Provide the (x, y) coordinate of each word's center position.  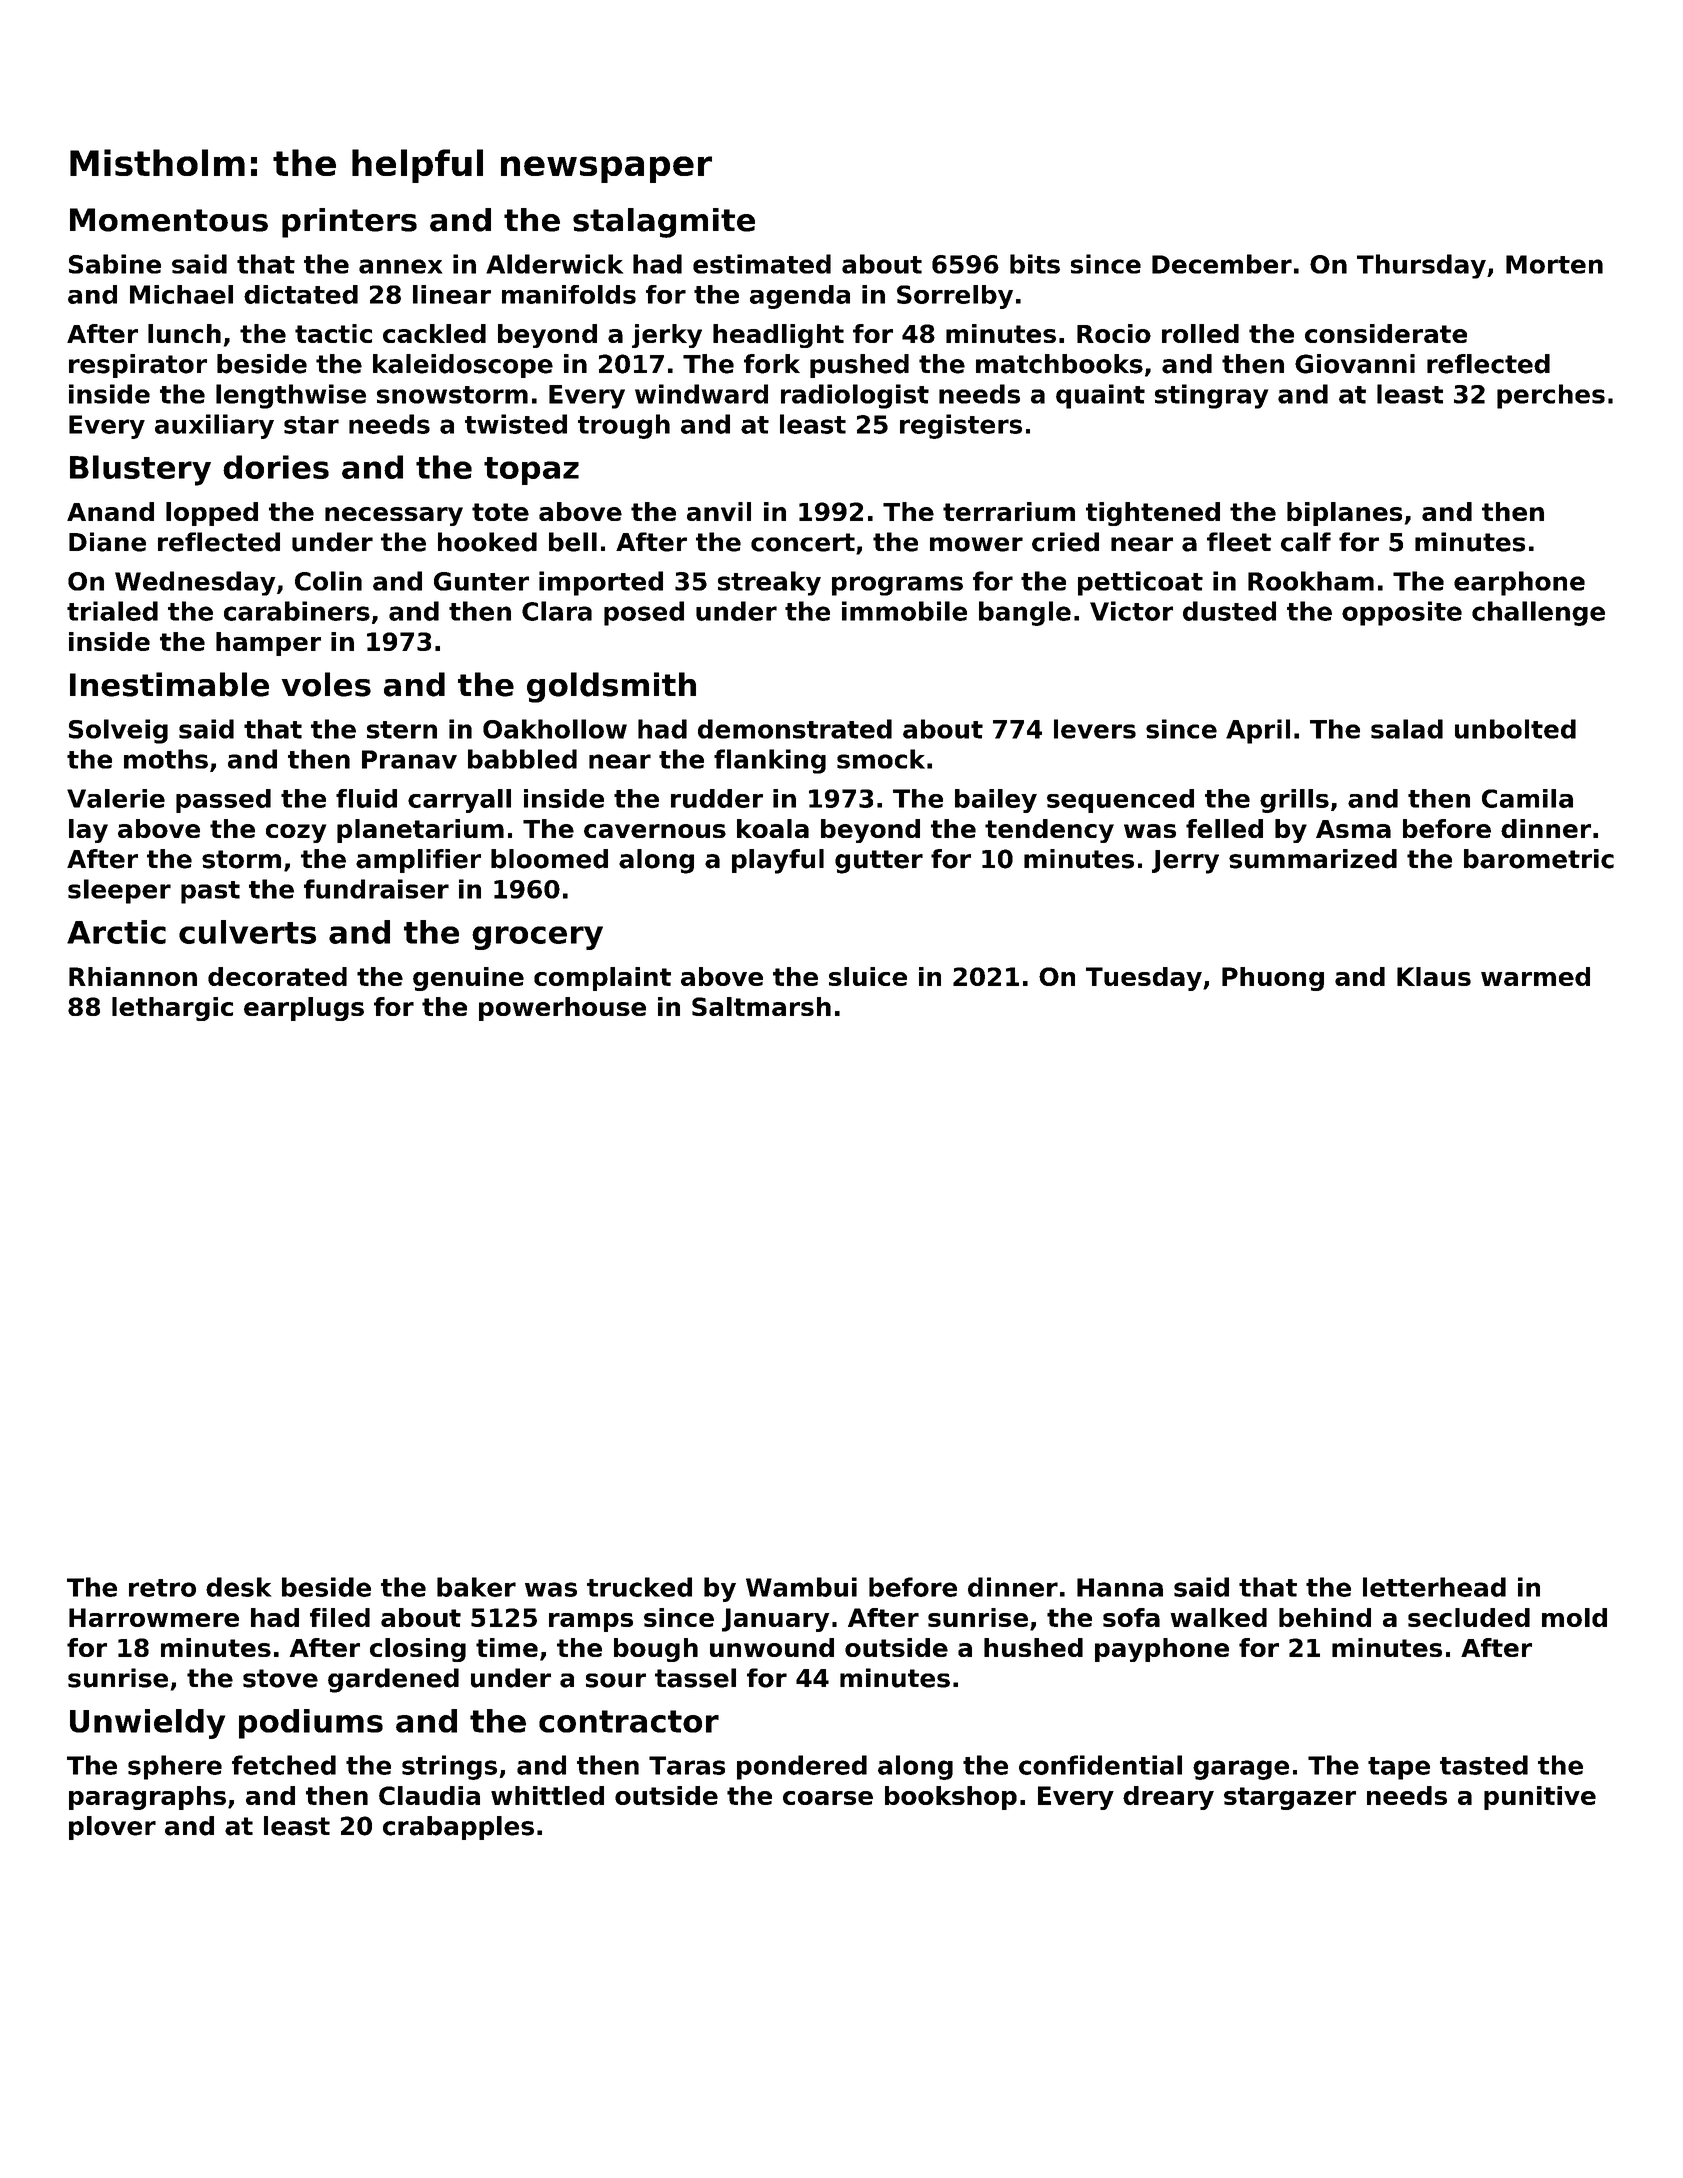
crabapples (458, 1828)
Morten (1554, 264)
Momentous (169, 220)
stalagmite (664, 223)
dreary (1168, 1798)
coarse (828, 1798)
